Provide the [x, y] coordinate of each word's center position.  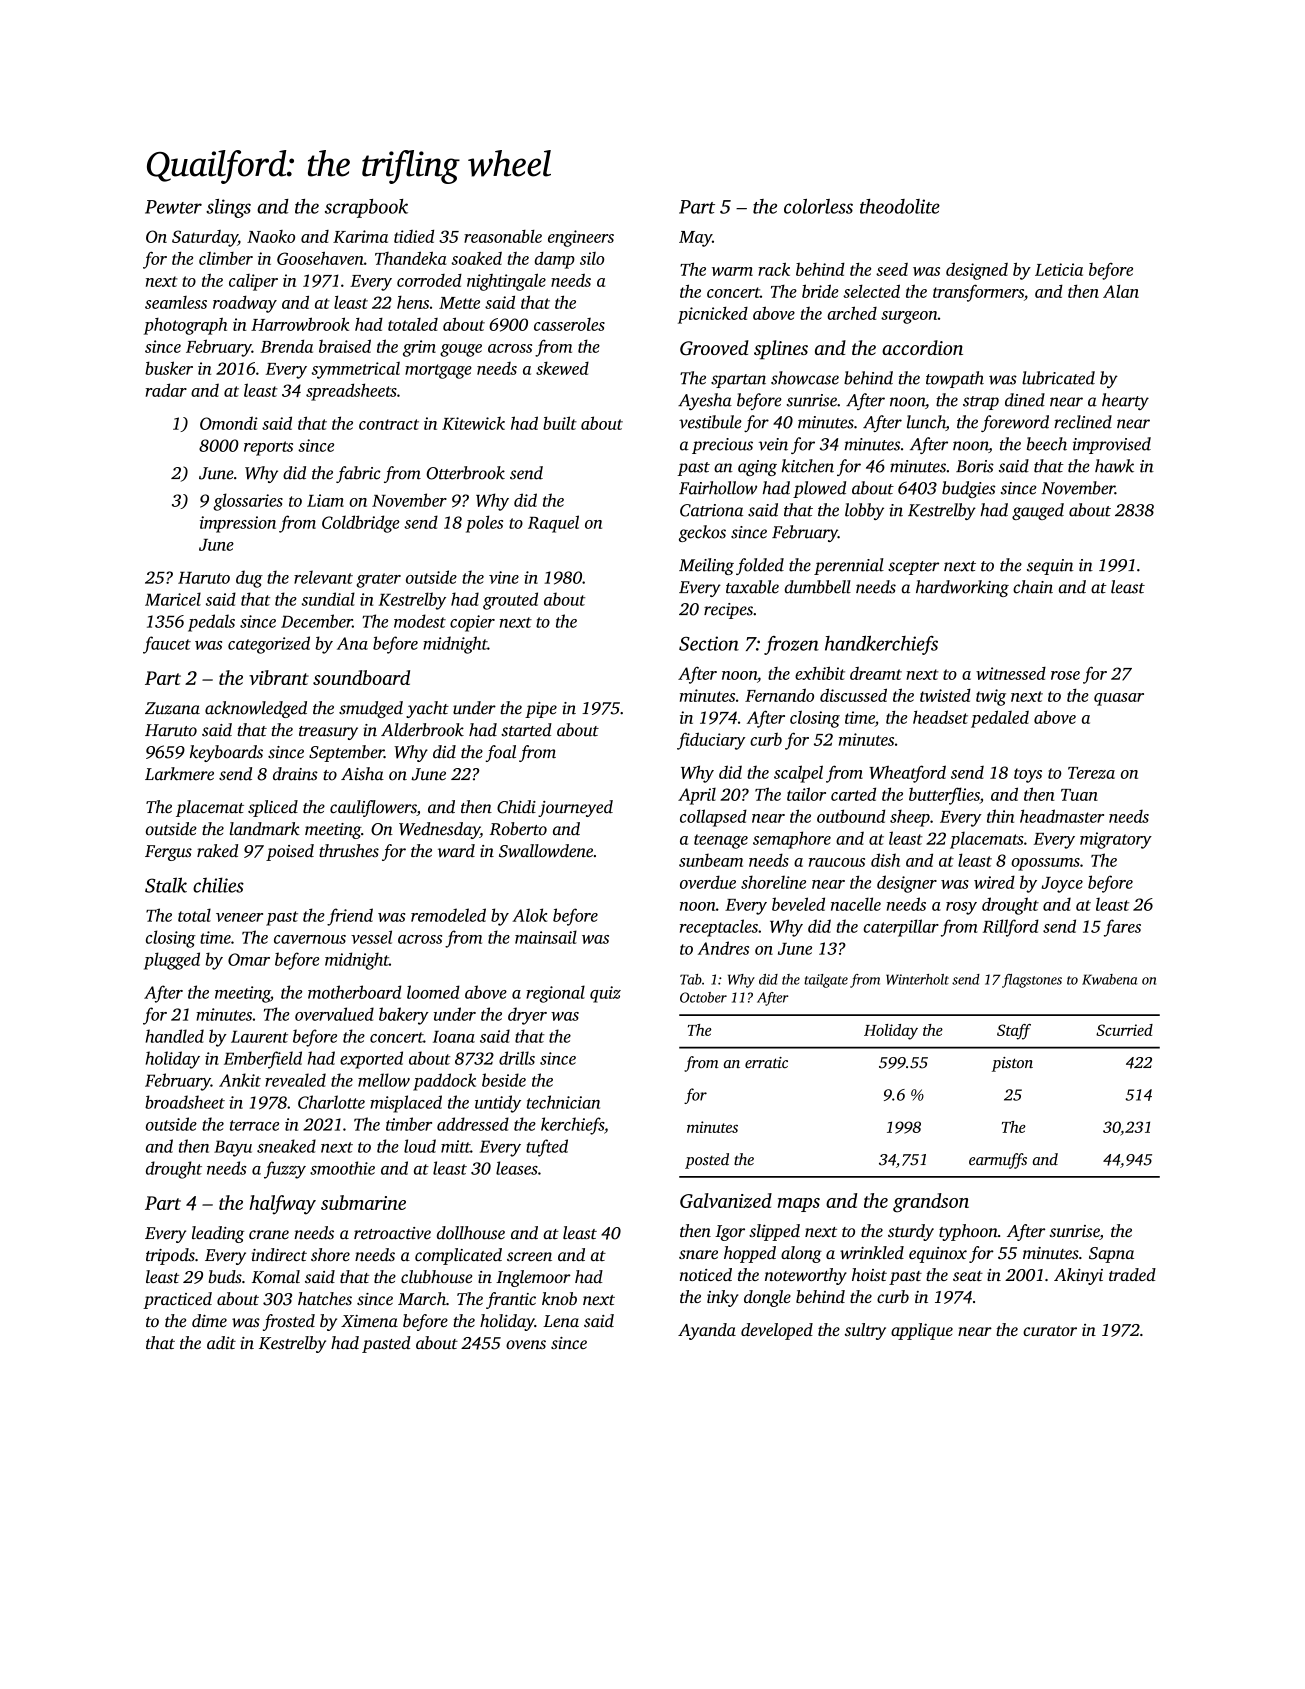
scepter [913, 568]
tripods [170, 1256]
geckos [702, 533]
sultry [865, 1331]
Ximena [369, 1321]
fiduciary [711, 741]
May [695, 239]
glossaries [248, 502]
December [316, 621]
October [703, 997]
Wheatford [907, 774]
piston [1012, 1064]
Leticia [1059, 269]
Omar [249, 959]
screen [529, 1257]
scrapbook [366, 208]
